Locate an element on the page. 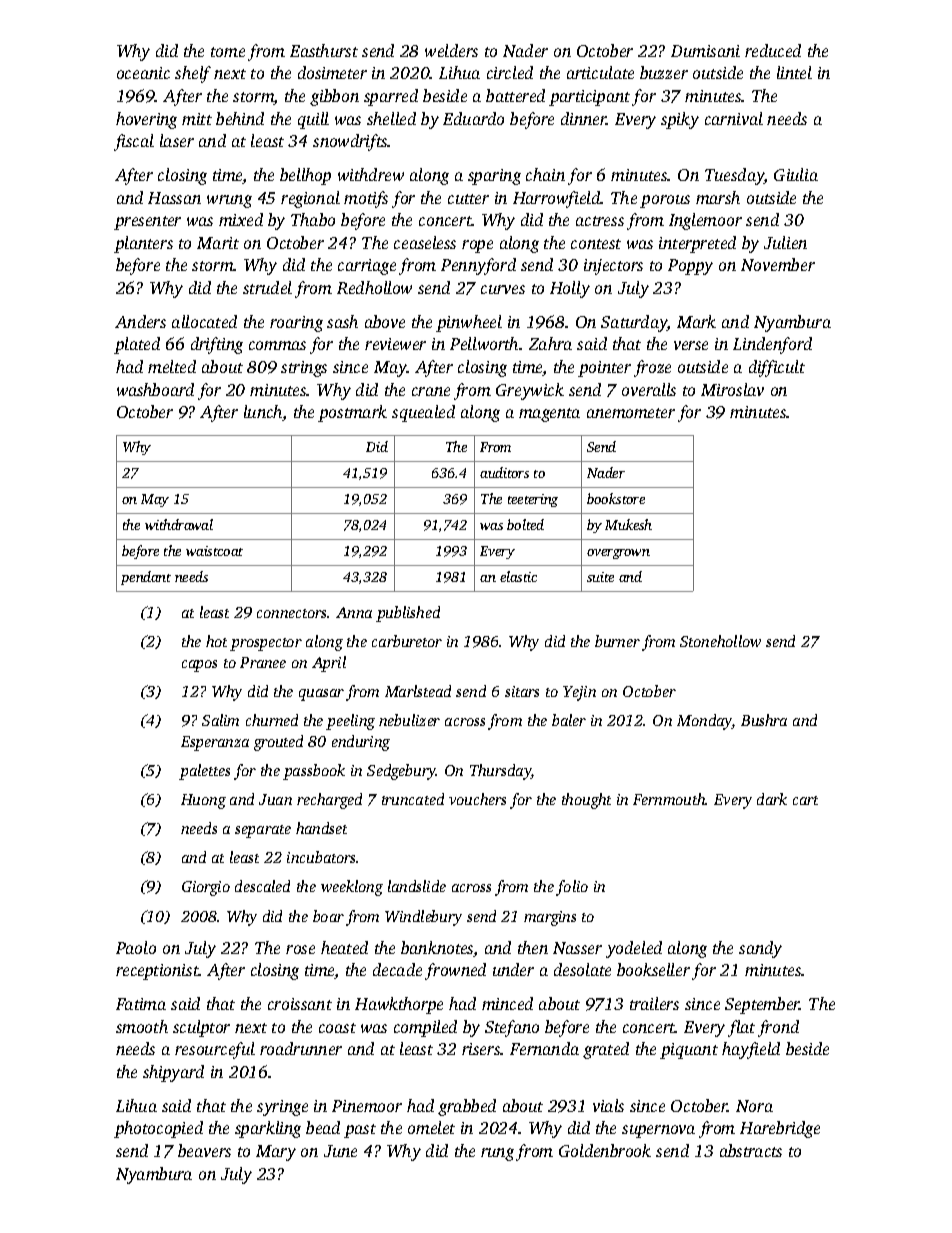  desolate is located at coordinates (582, 969).
